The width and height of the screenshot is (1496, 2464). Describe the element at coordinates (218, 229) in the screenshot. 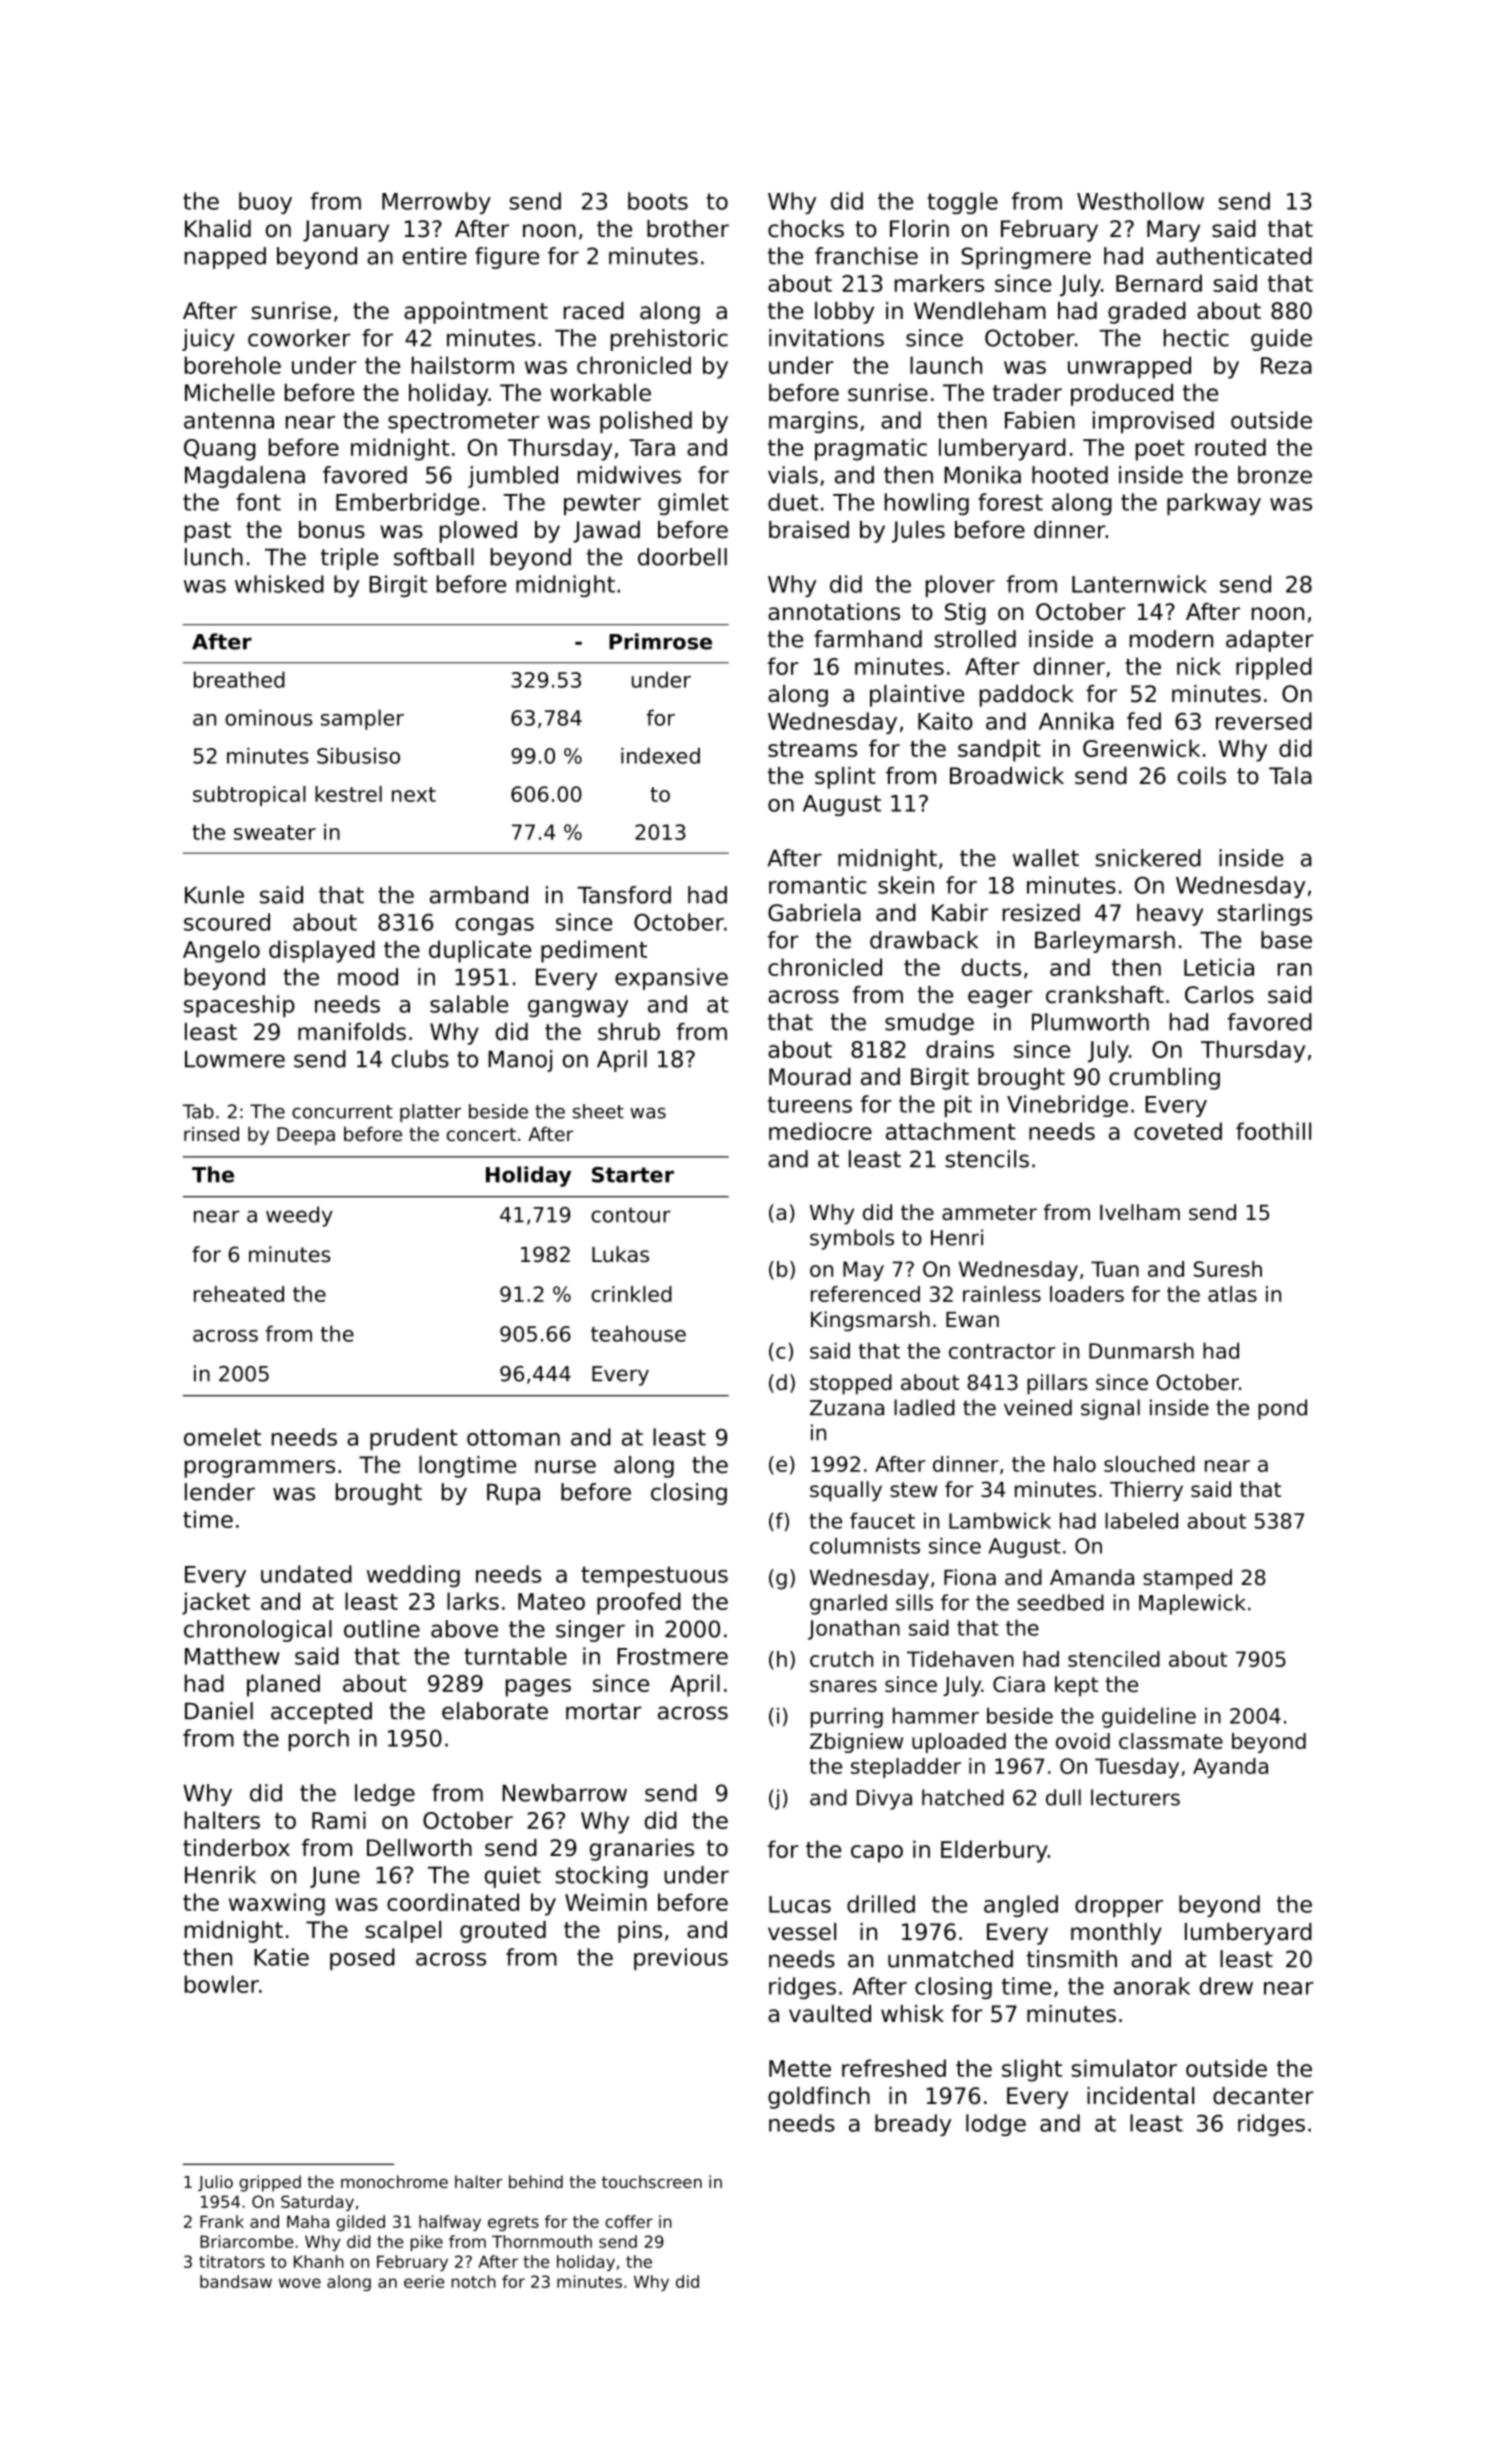

I see `Khalid` at that location.
